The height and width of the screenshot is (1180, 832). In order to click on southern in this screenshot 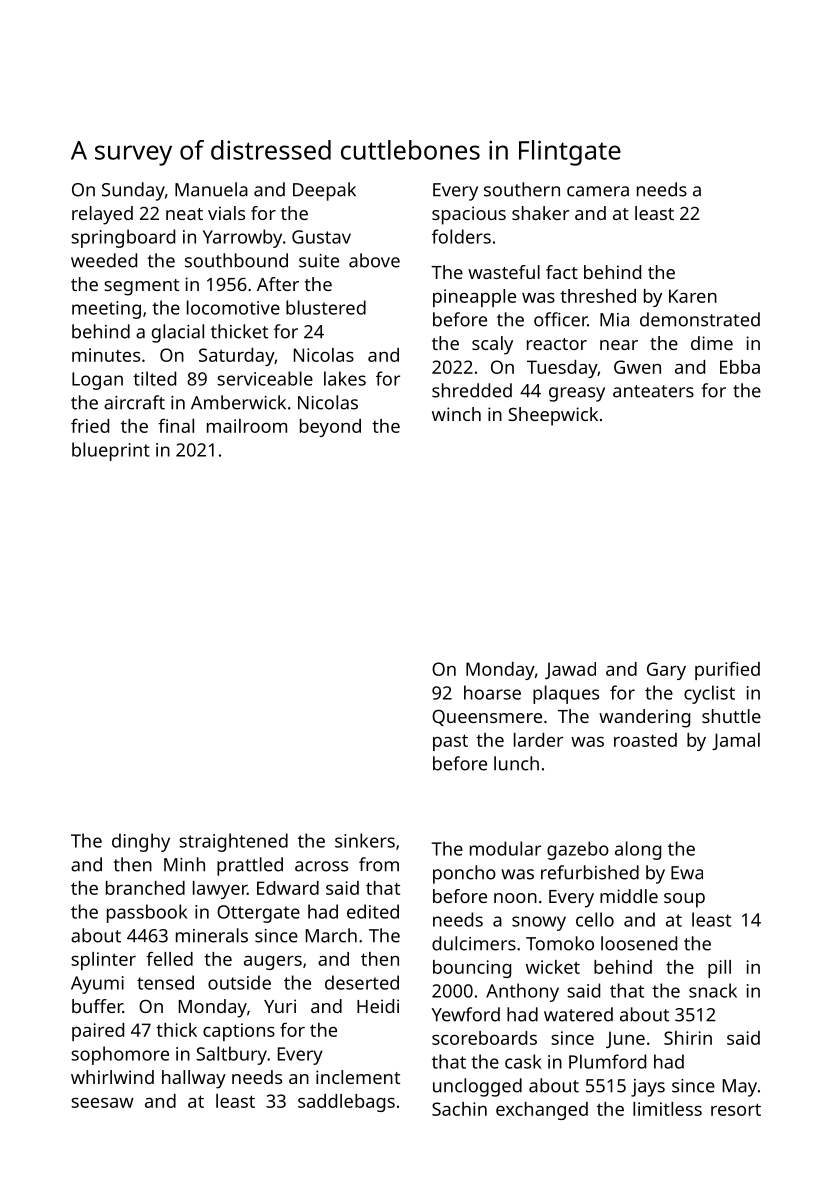, I will do `click(522, 189)`.
